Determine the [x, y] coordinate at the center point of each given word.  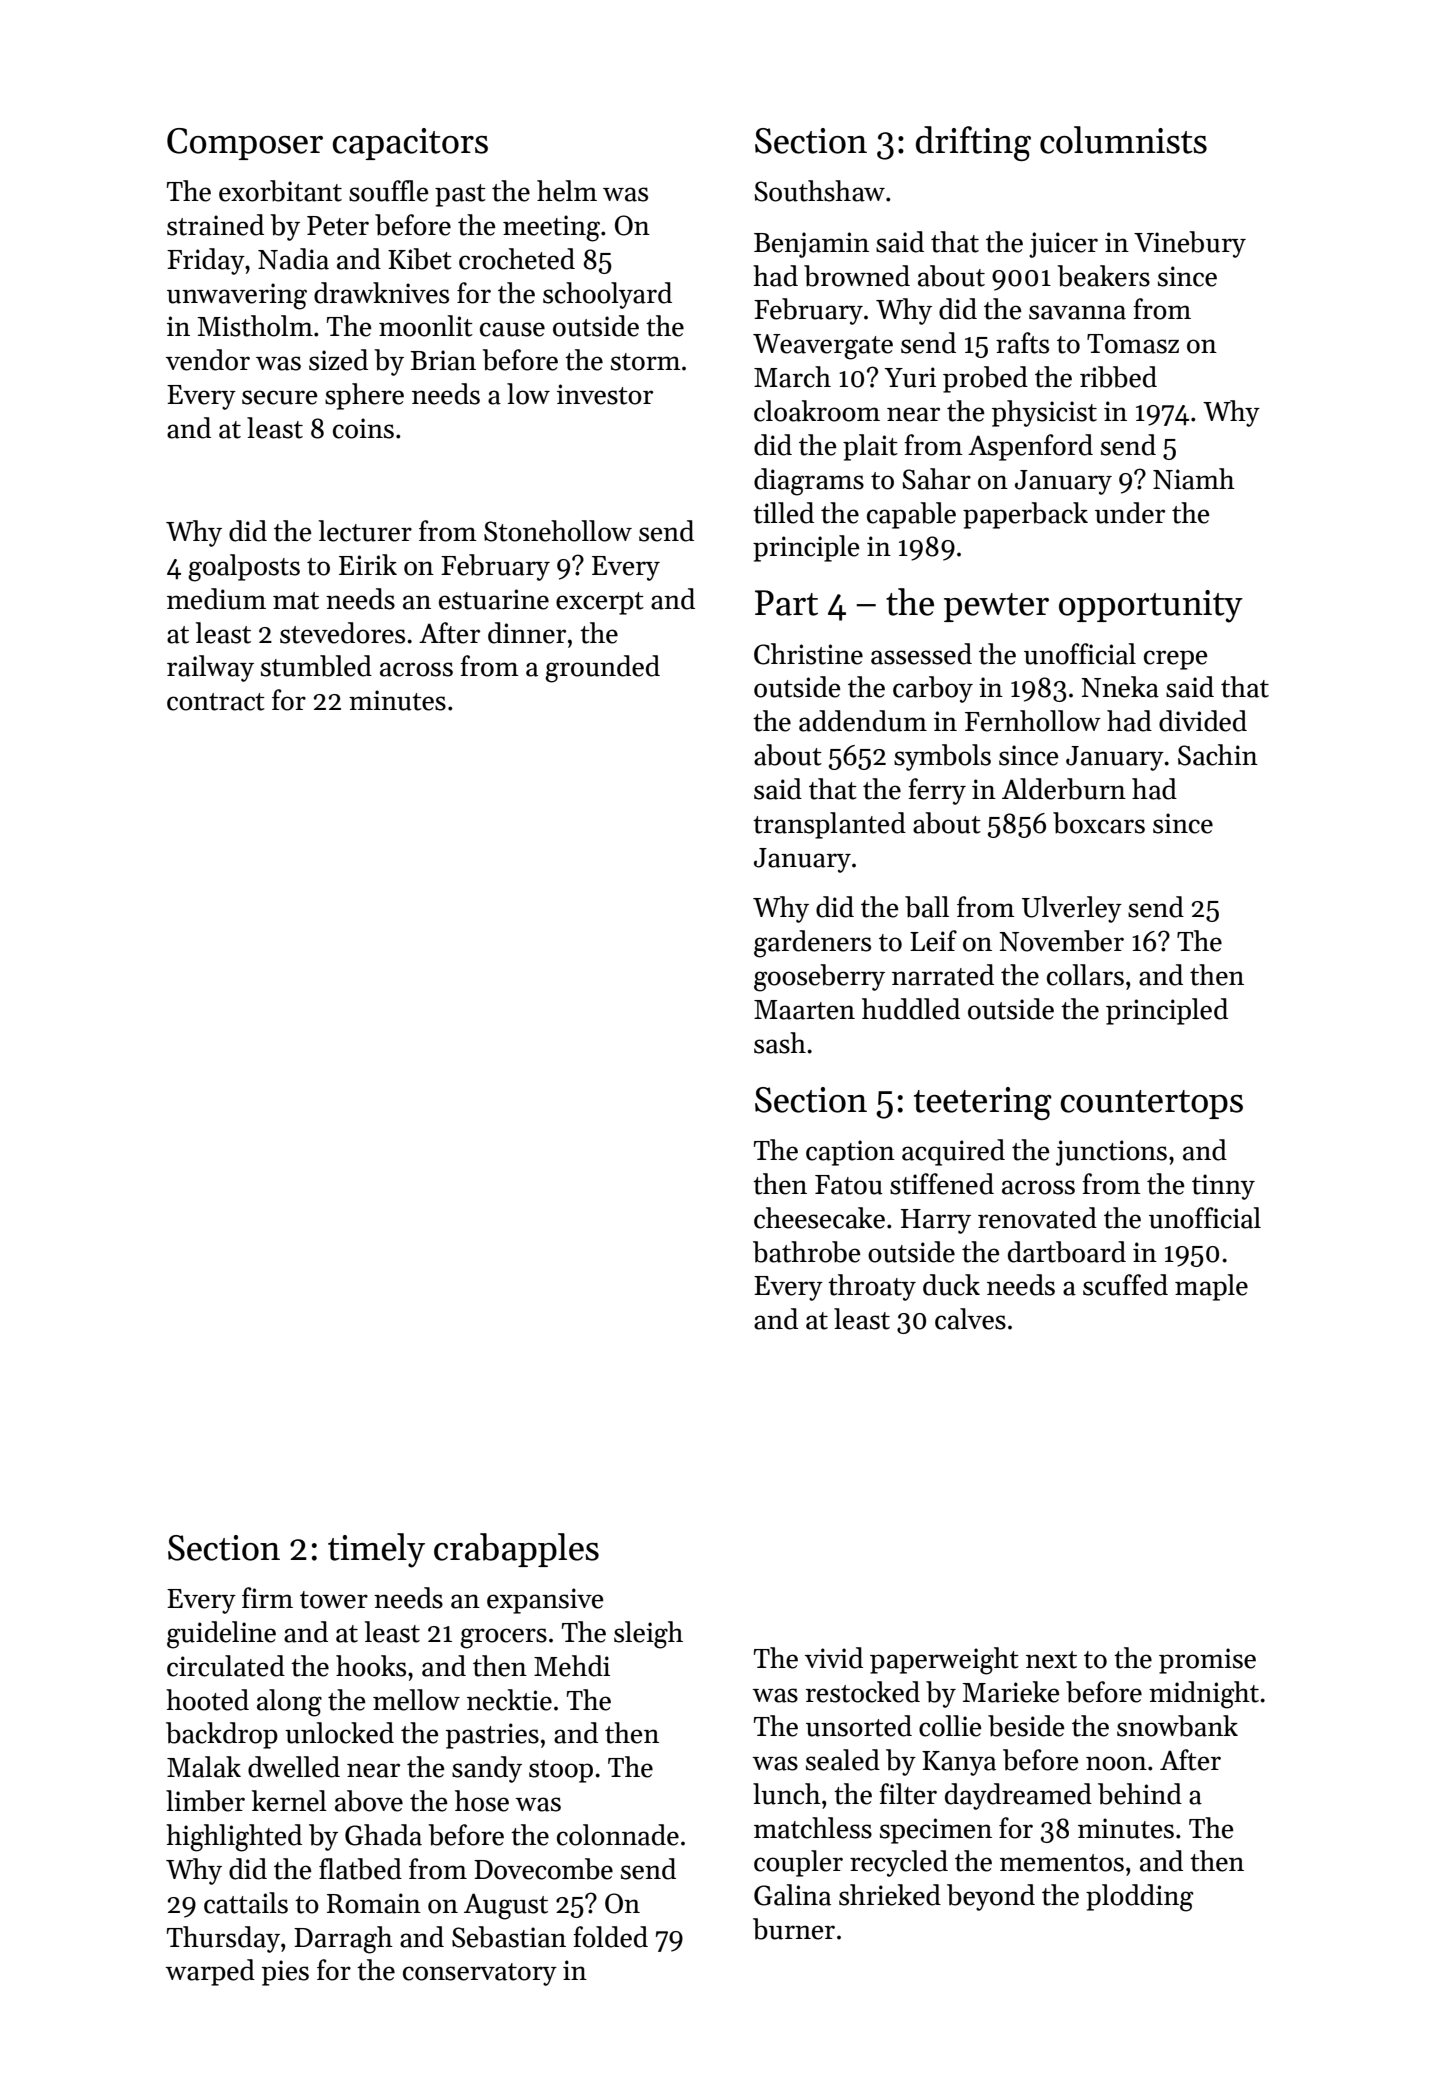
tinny [1223, 1187]
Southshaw [819, 191]
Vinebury [1190, 244]
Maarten [804, 1010]
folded [610, 1937]
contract [216, 702]
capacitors [410, 144]
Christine [808, 654]
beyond [991, 1897]
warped [210, 1972]
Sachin [1218, 755]
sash [780, 1043]
